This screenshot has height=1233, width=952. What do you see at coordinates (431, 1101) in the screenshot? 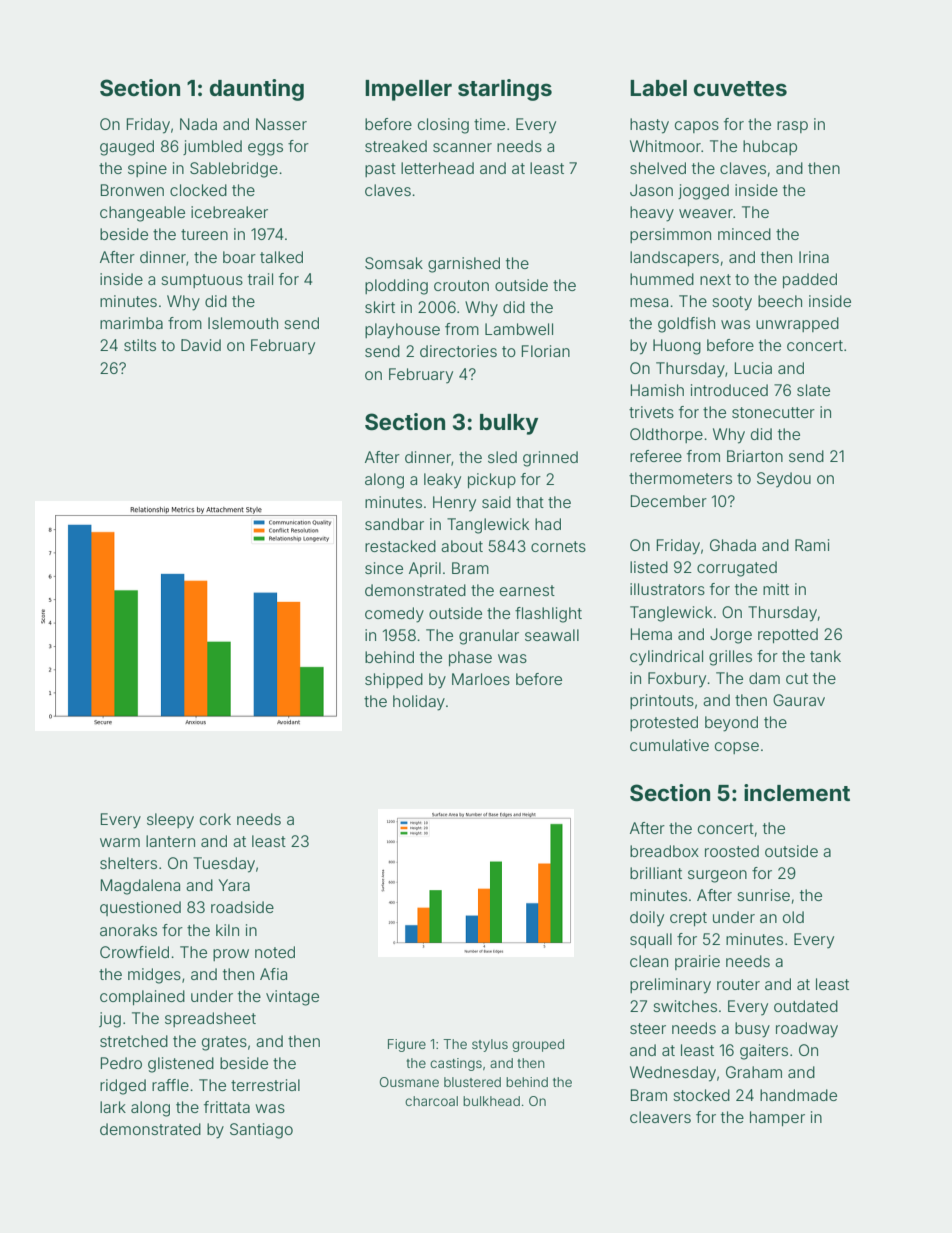
I see `charcoal` at bounding box center [431, 1101].
